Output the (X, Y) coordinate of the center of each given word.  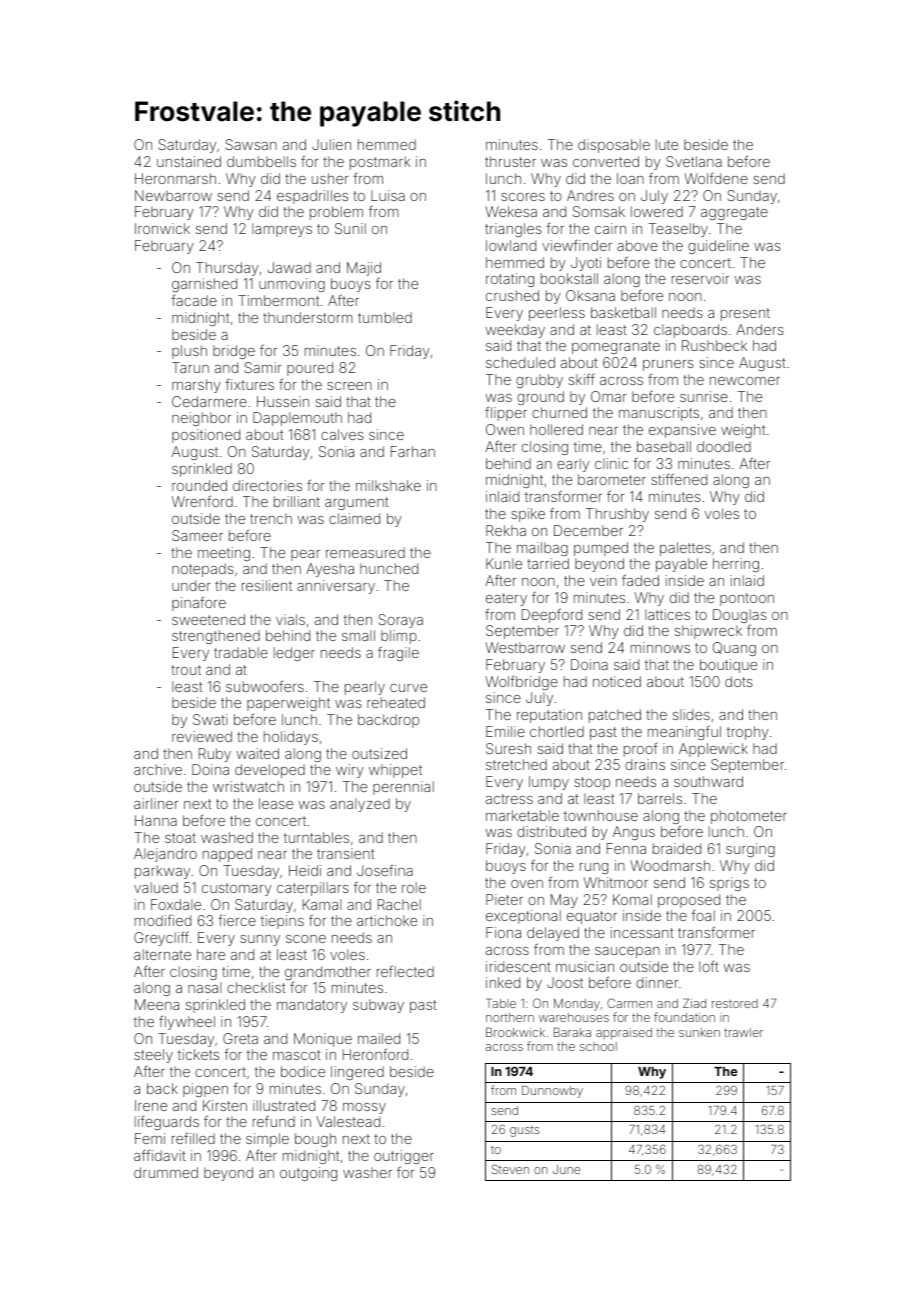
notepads (203, 570)
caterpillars (313, 889)
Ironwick (162, 228)
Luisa (388, 195)
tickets (198, 1054)
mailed (379, 1038)
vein (603, 580)
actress (509, 799)
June (566, 1169)
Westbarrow (525, 647)
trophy (748, 733)
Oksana (590, 295)
